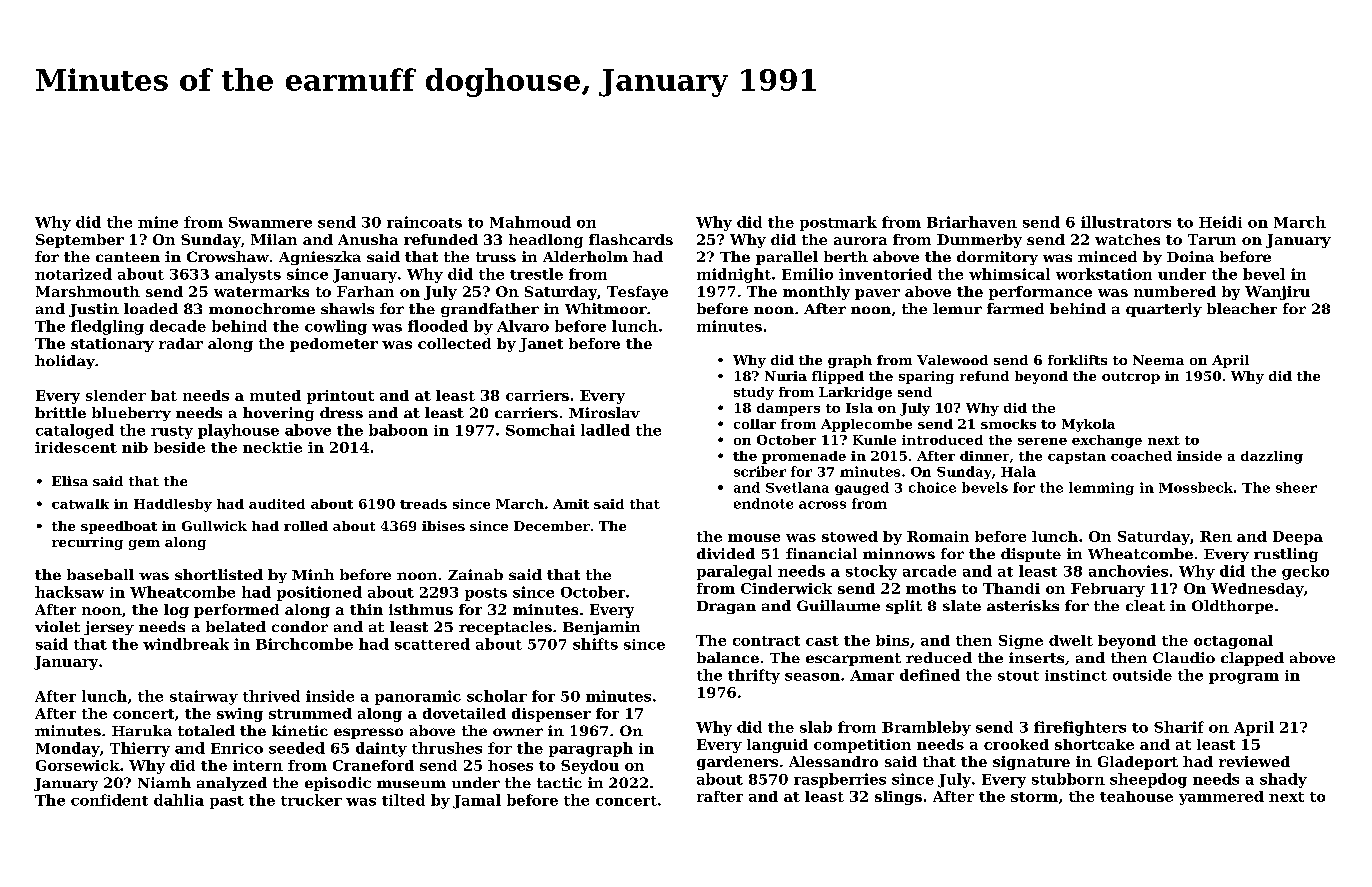 Image resolution: width=1372 pixels, height=887 pixels. What do you see at coordinates (320, 258) in the screenshot?
I see `Agnieszka` at bounding box center [320, 258].
